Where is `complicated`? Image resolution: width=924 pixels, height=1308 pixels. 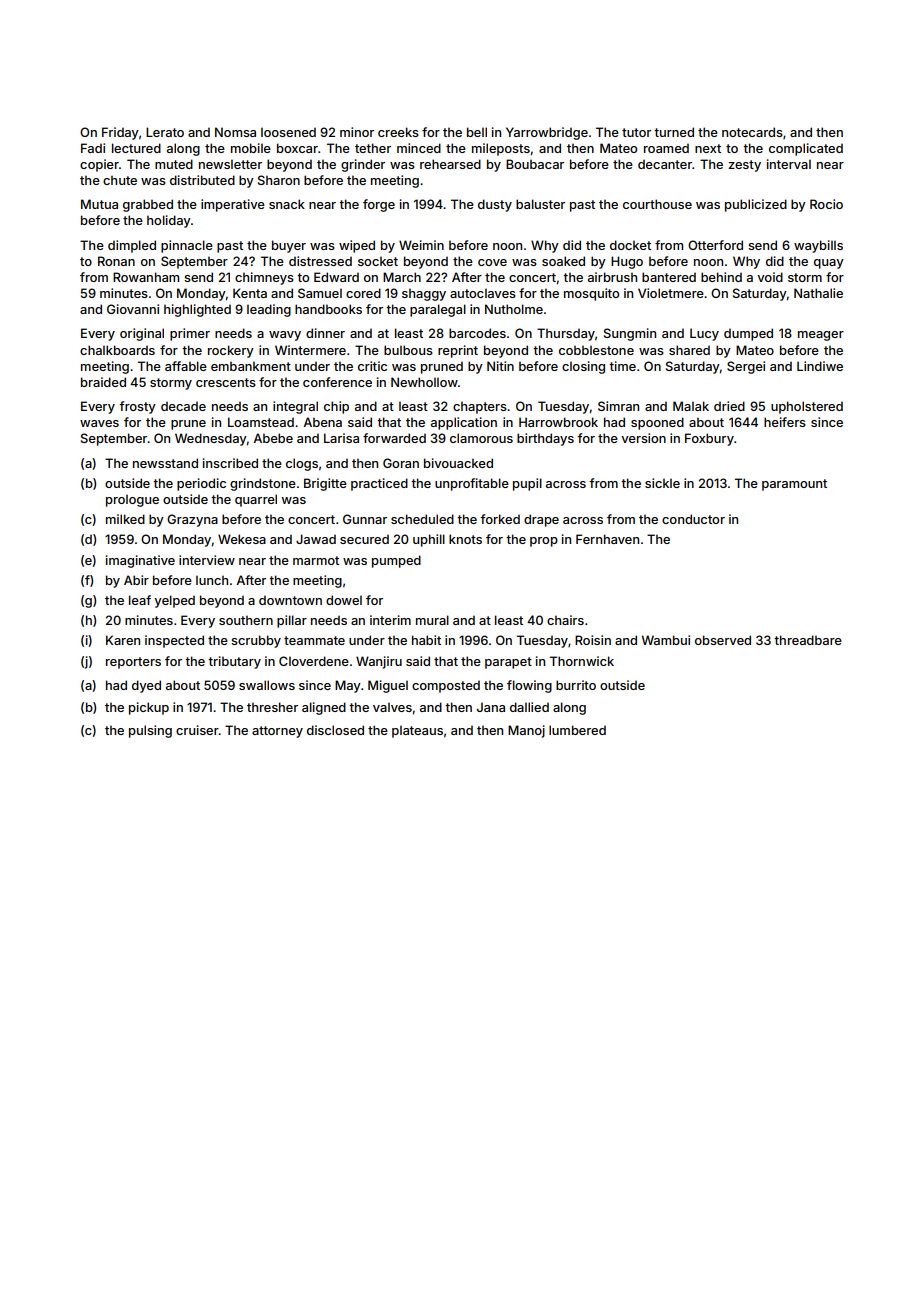
complicated is located at coordinates (806, 149).
